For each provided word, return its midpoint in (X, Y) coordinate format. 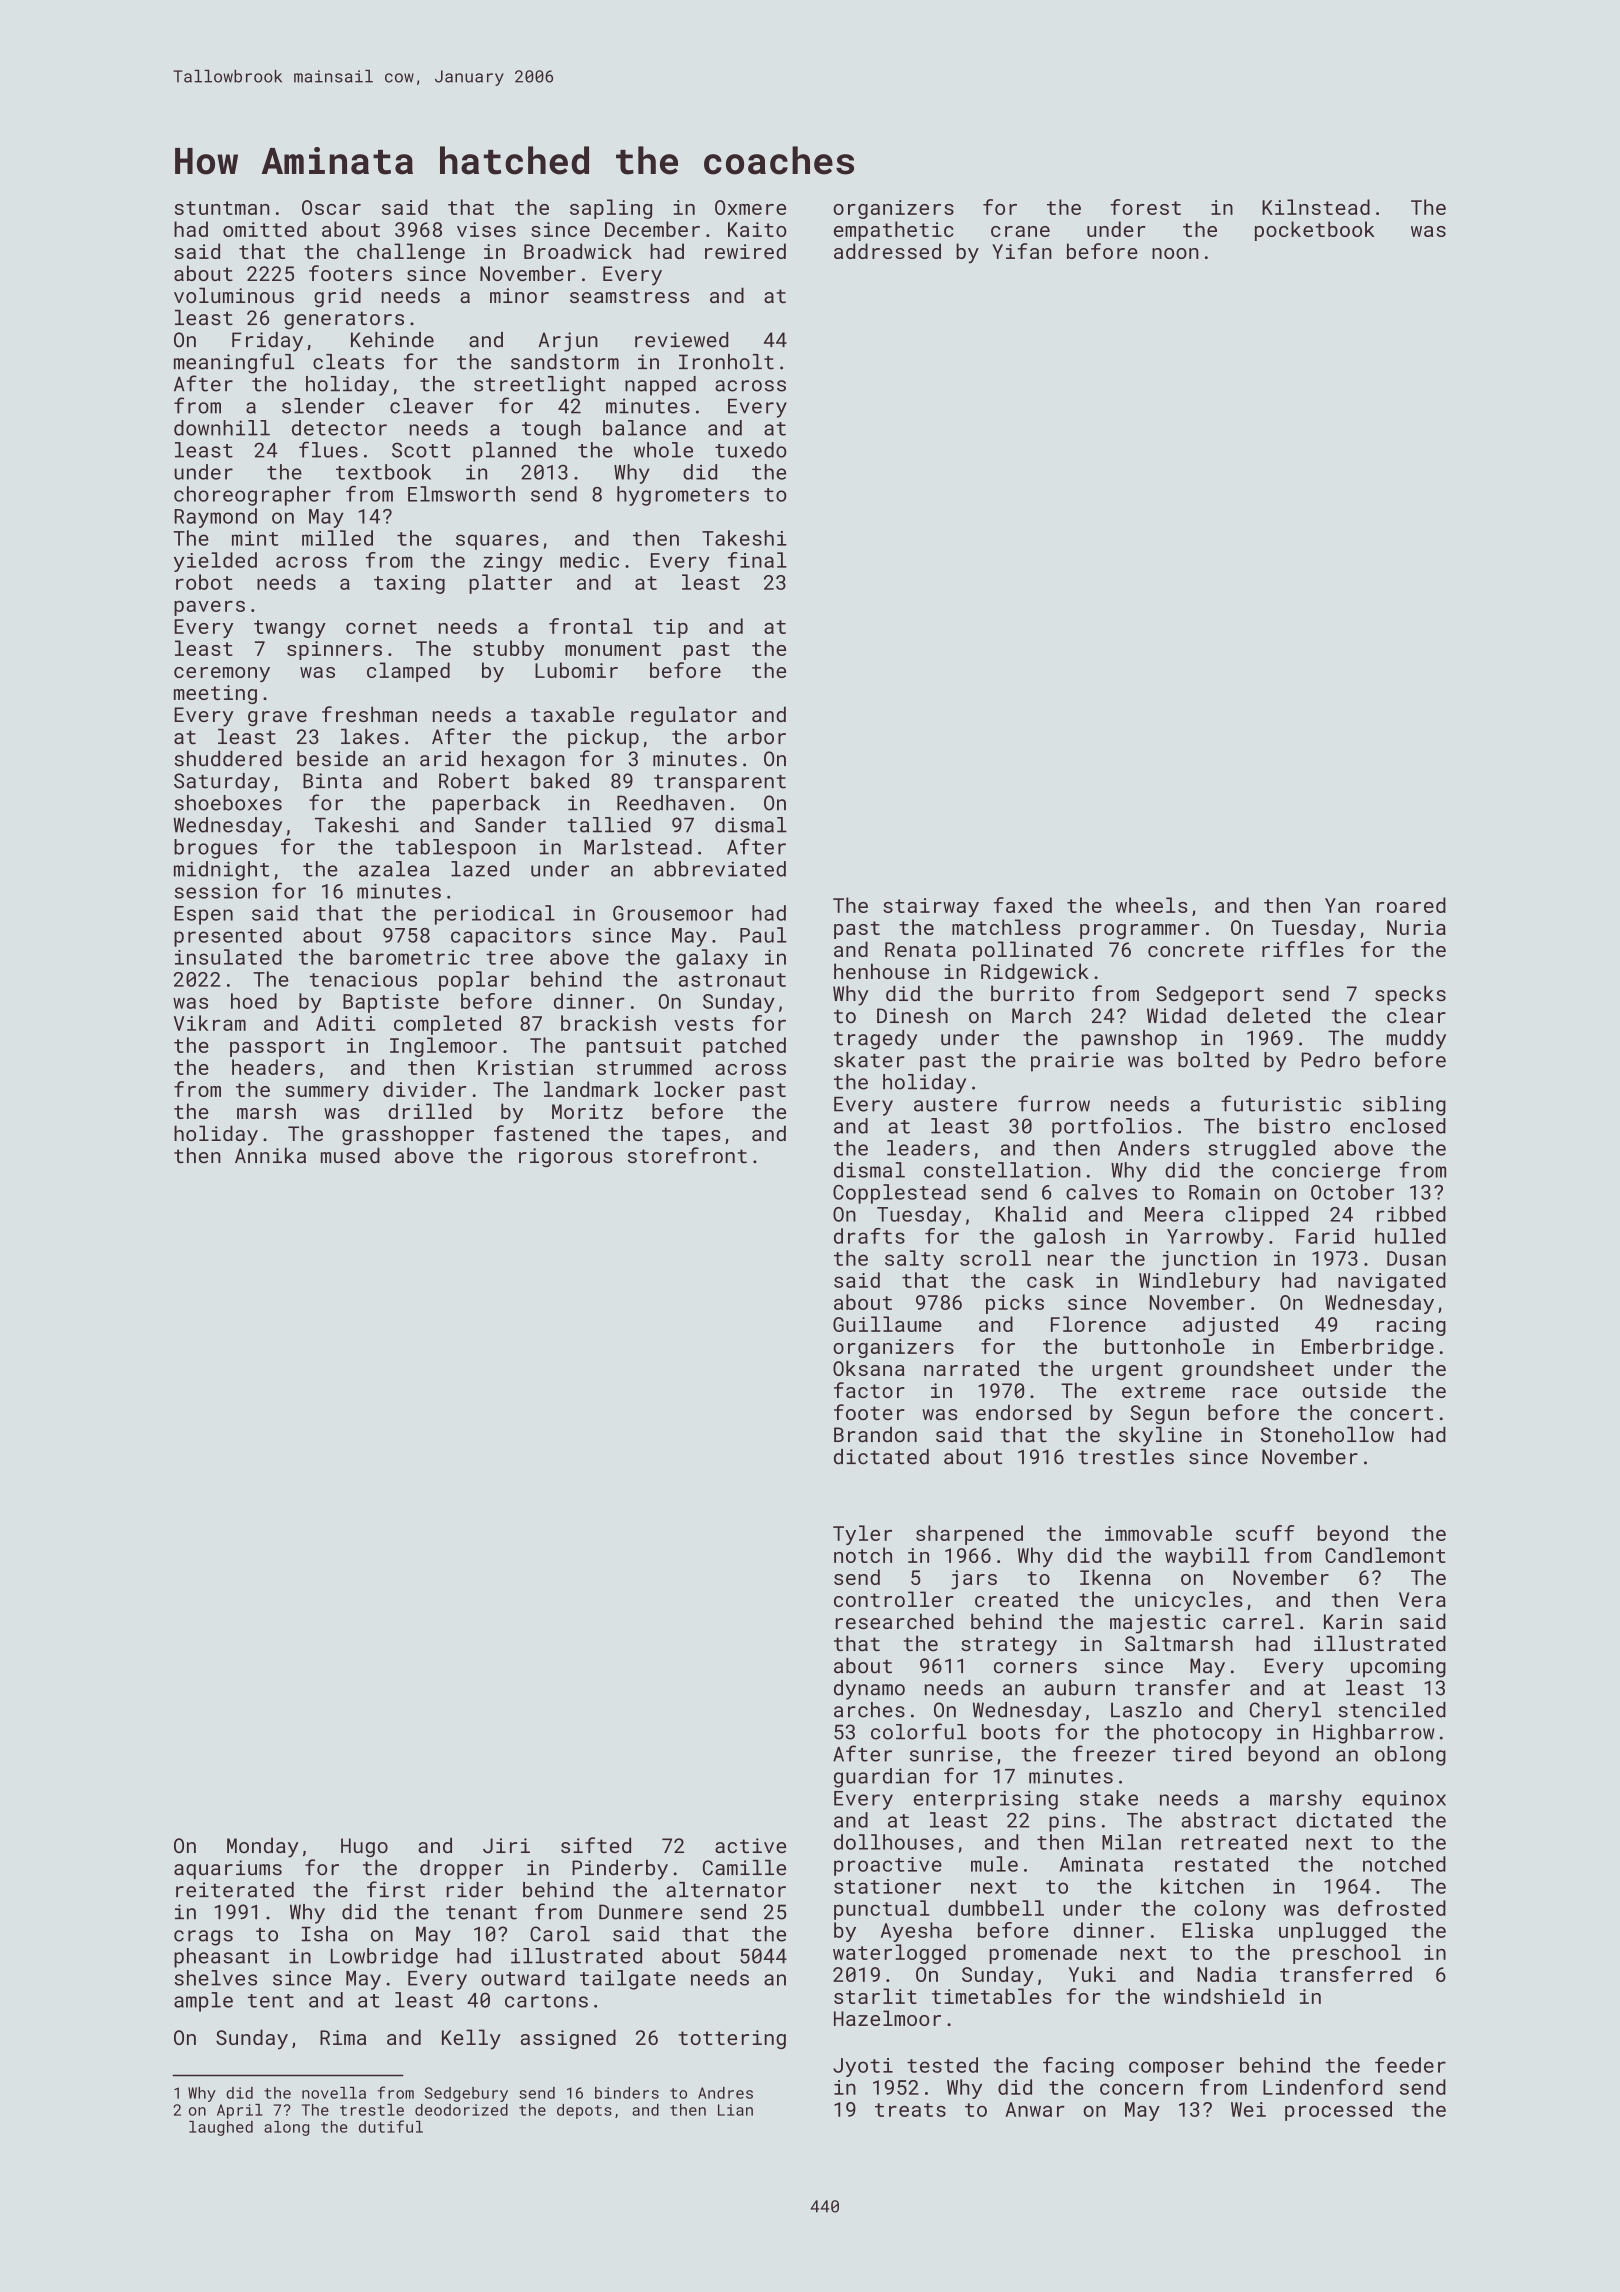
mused (350, 1155)
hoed (254, 1001)
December (652, 229)
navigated (1392, 1282)
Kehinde (392, 340)
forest (1145, 207)
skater (869, 1060)
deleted (1268, 1016)
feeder (1410, 2065)
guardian (881, 1778)
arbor (757, 736)
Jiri (506, 1845)
